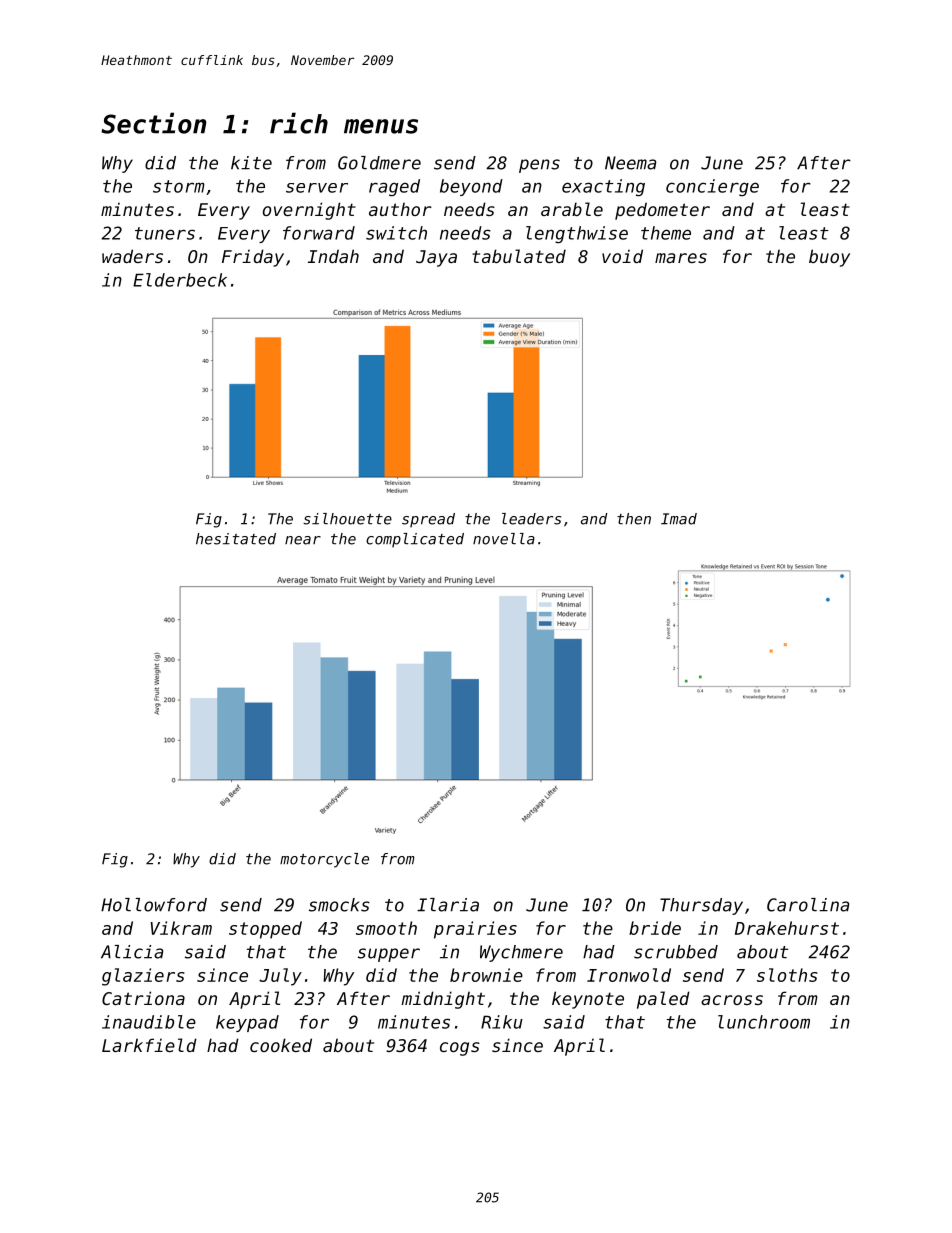  What do you see at coordinates (132, 256) in the image?
I see `waders` at bounding box center [132, 256].
